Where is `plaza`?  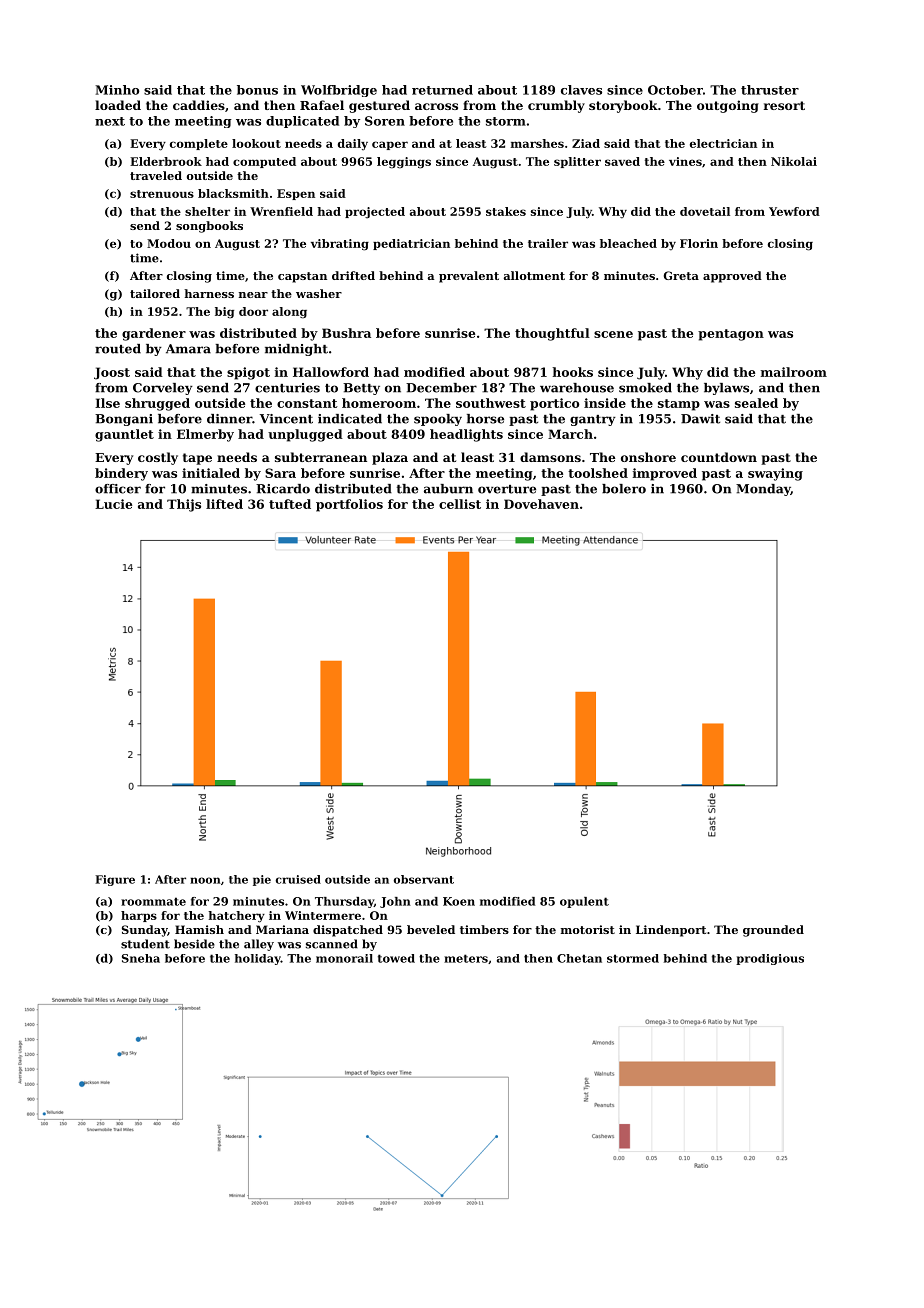 plaza is located at coordinates (390, 458).
